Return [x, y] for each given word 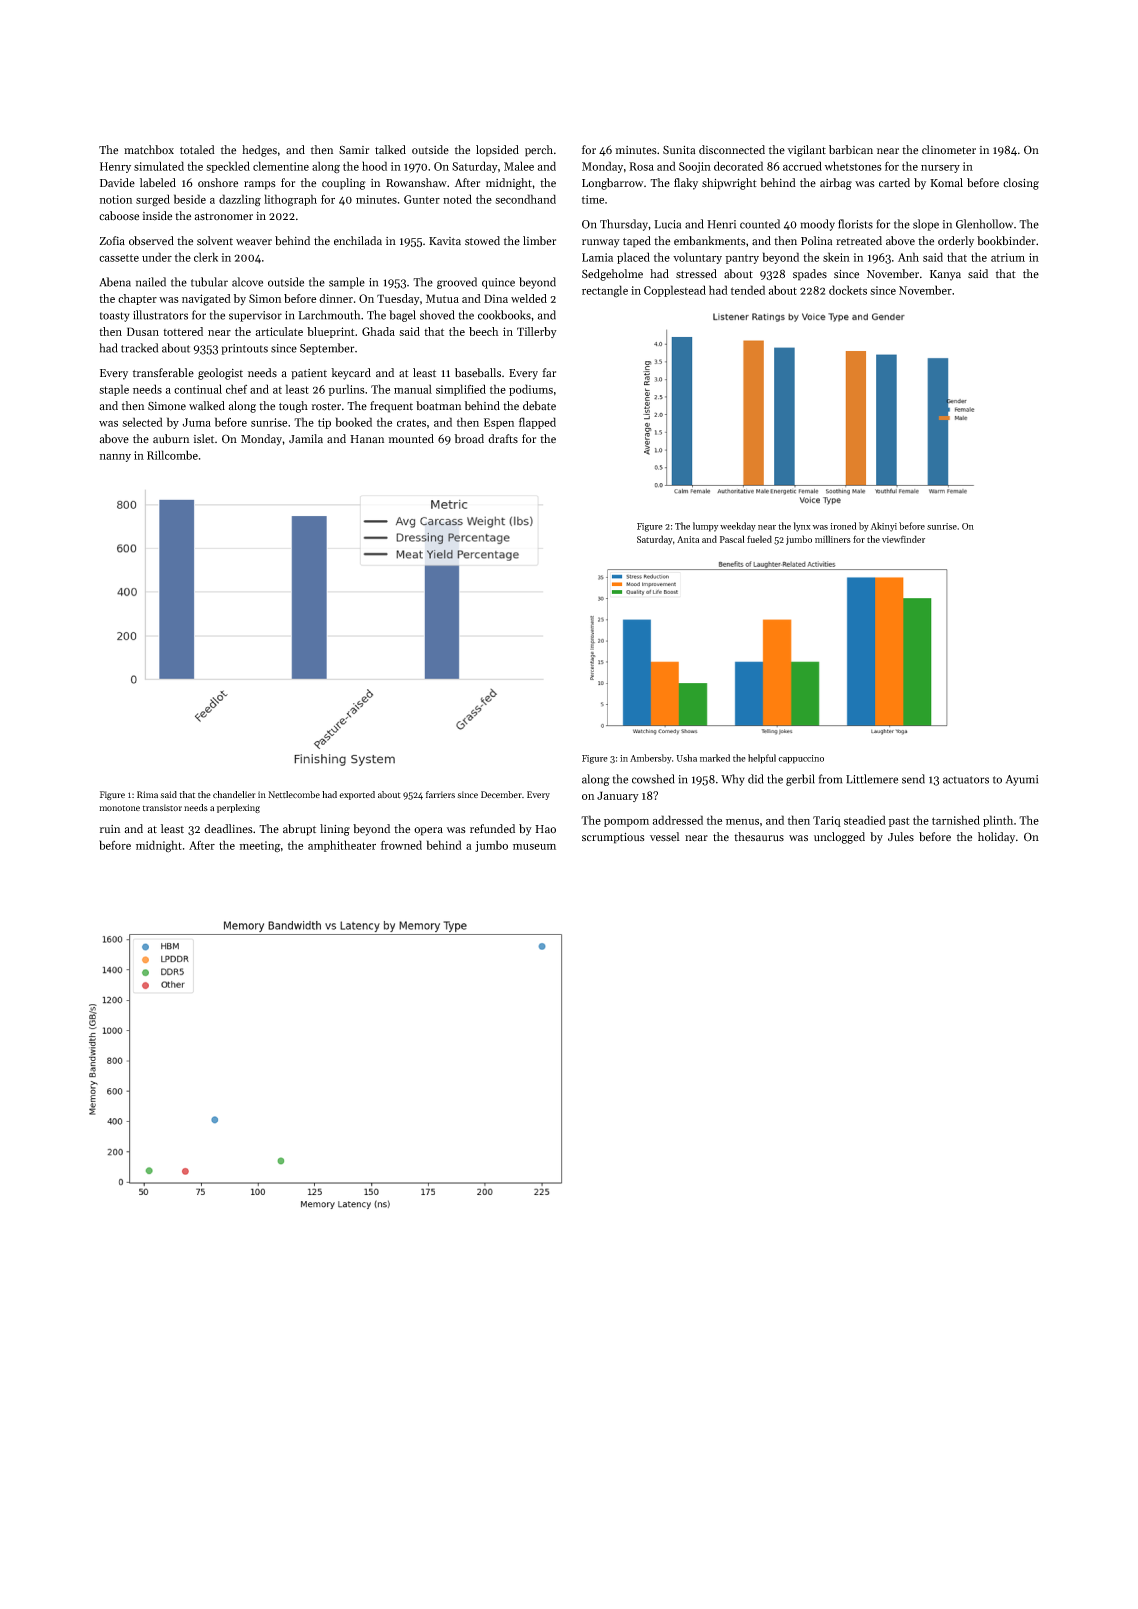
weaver [254, 242]
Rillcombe [172, 455]
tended [748, 290]
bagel [402, 316]
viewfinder [903, 539]
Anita [688, 539]
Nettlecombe [294, 794]
